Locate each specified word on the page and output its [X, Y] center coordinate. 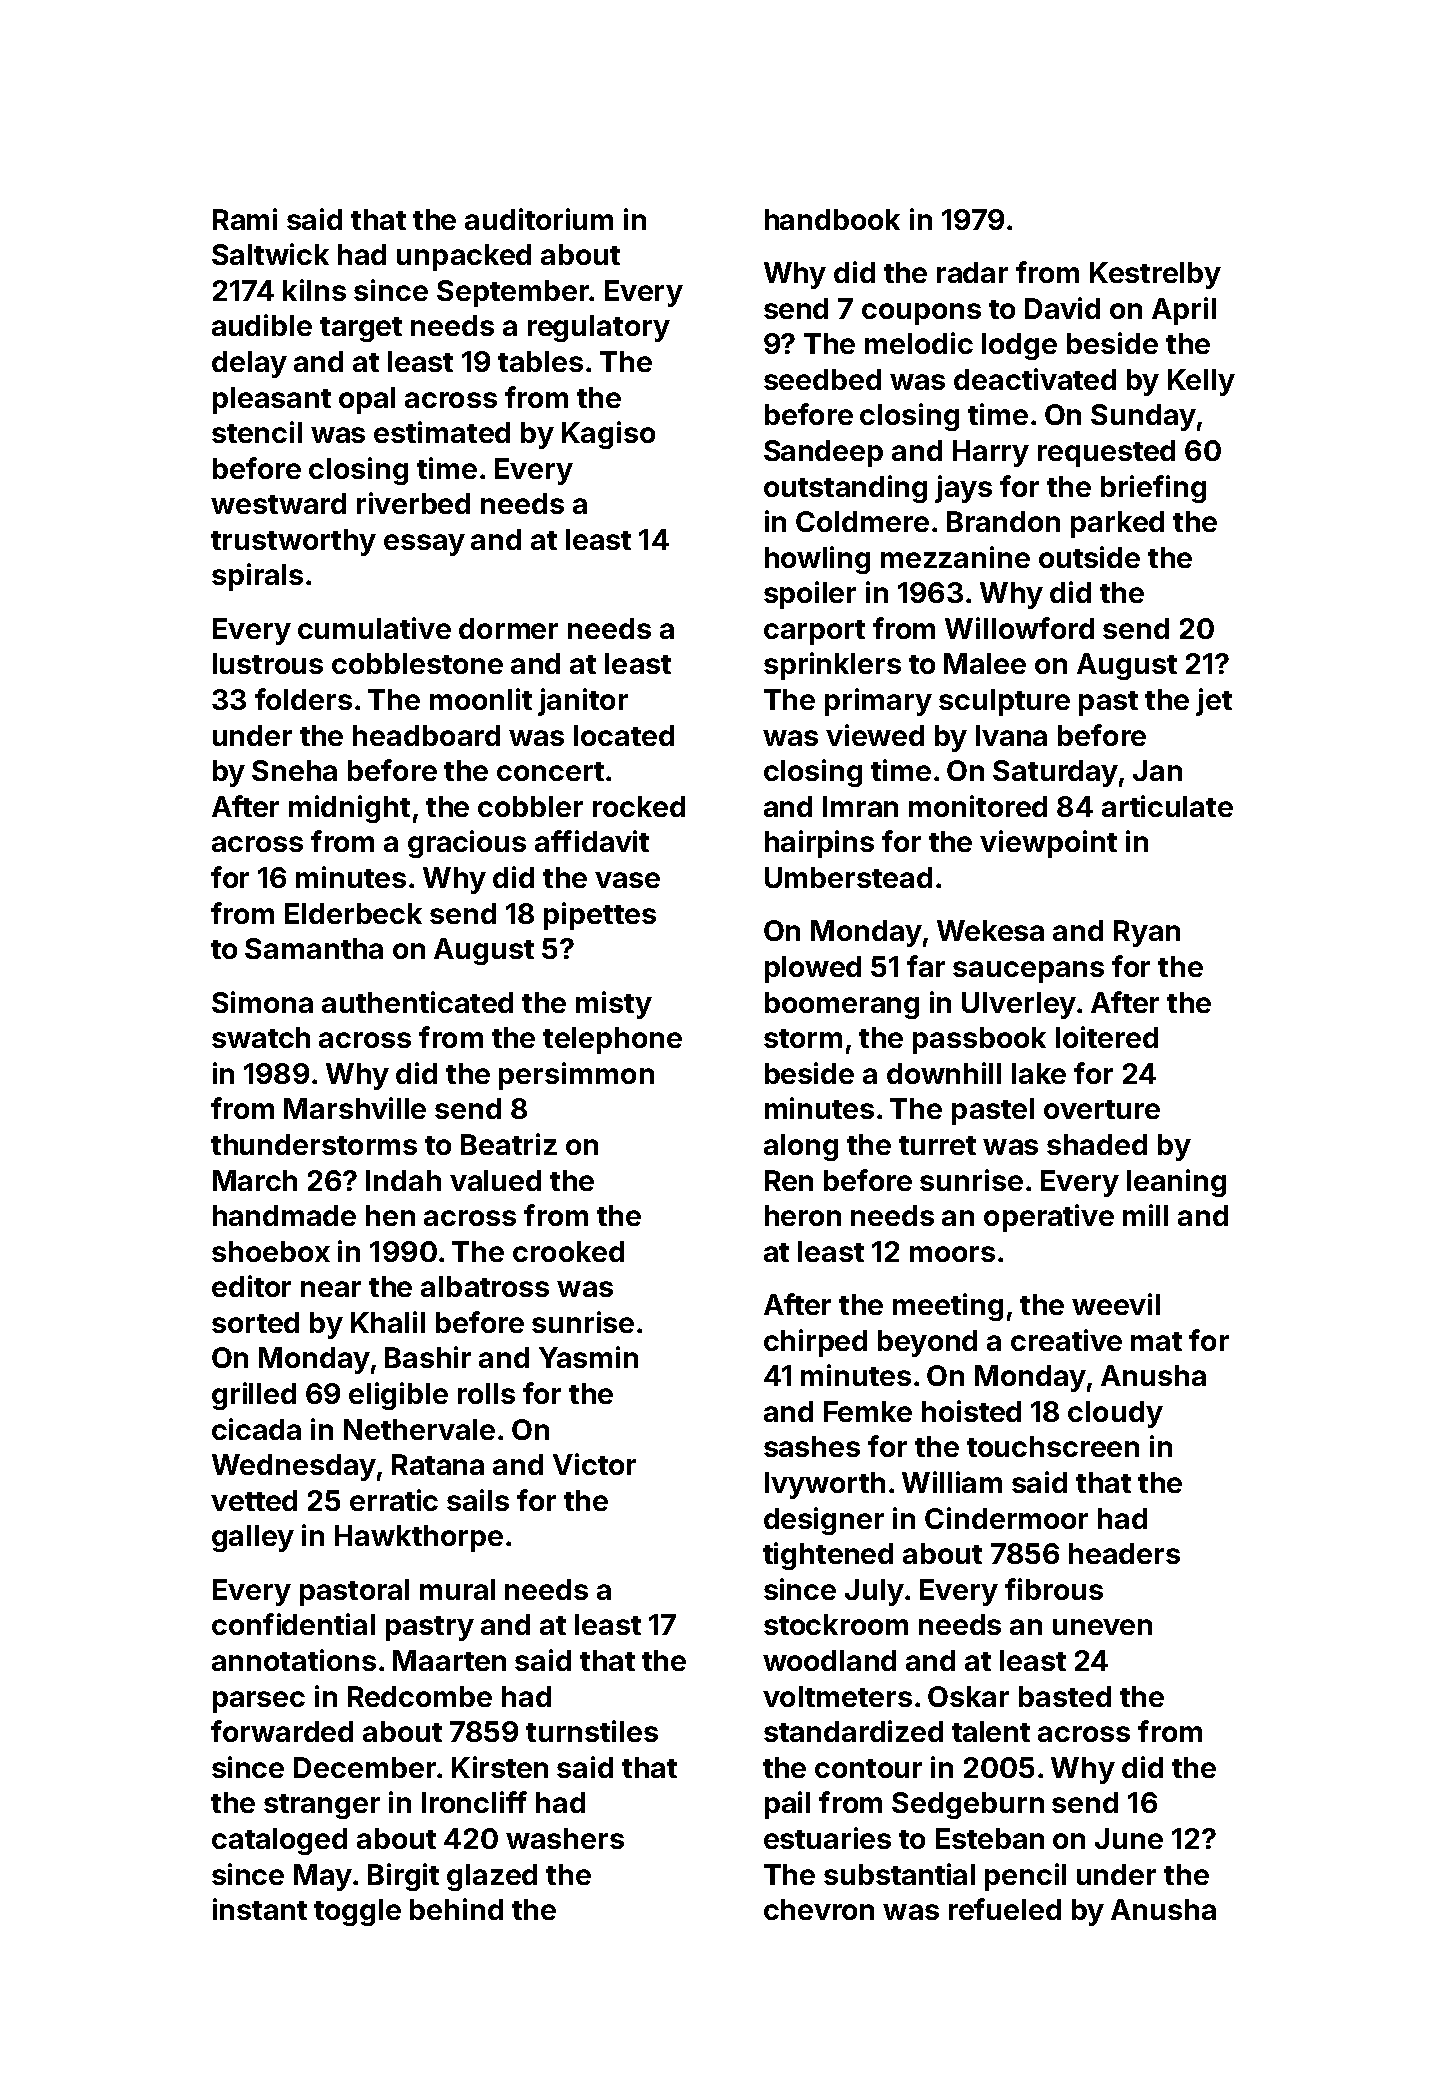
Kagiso [608, 435]
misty [614, 1005]
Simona [262, 1002]
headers [1124, 1553]
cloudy [1115, 1414]
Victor [594, 1464]
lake [1039, 1073]
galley [253, 1538]
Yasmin [588, 1357]
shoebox [271, 1251]
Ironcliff [474, 1802]
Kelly [1201, 382]
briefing [1153, 489]
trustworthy [293, 542]
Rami [245, 219]
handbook [832, 219]
